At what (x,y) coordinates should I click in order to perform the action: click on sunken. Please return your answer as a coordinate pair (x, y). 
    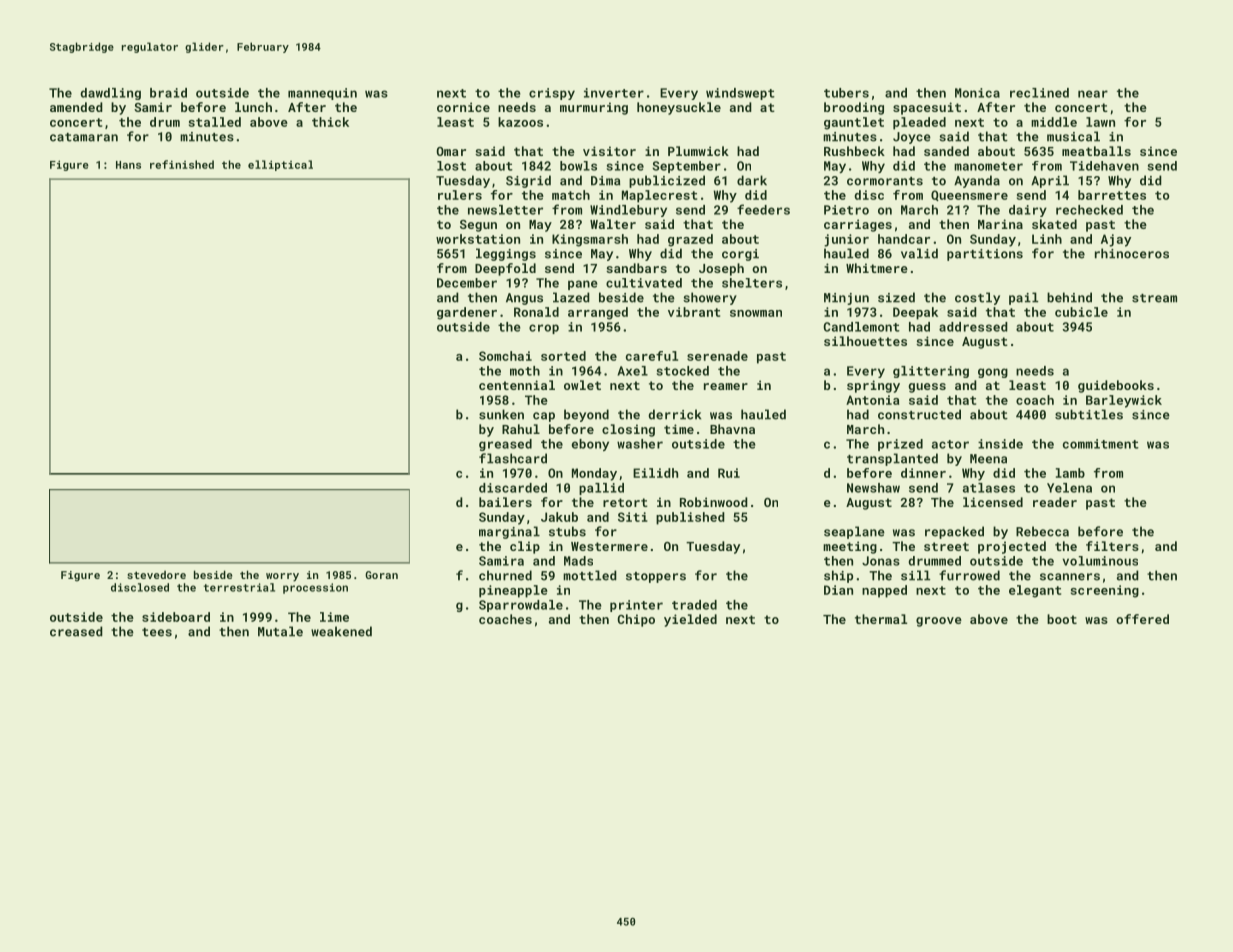
    Looking at the image, I should click on (501, 414).
